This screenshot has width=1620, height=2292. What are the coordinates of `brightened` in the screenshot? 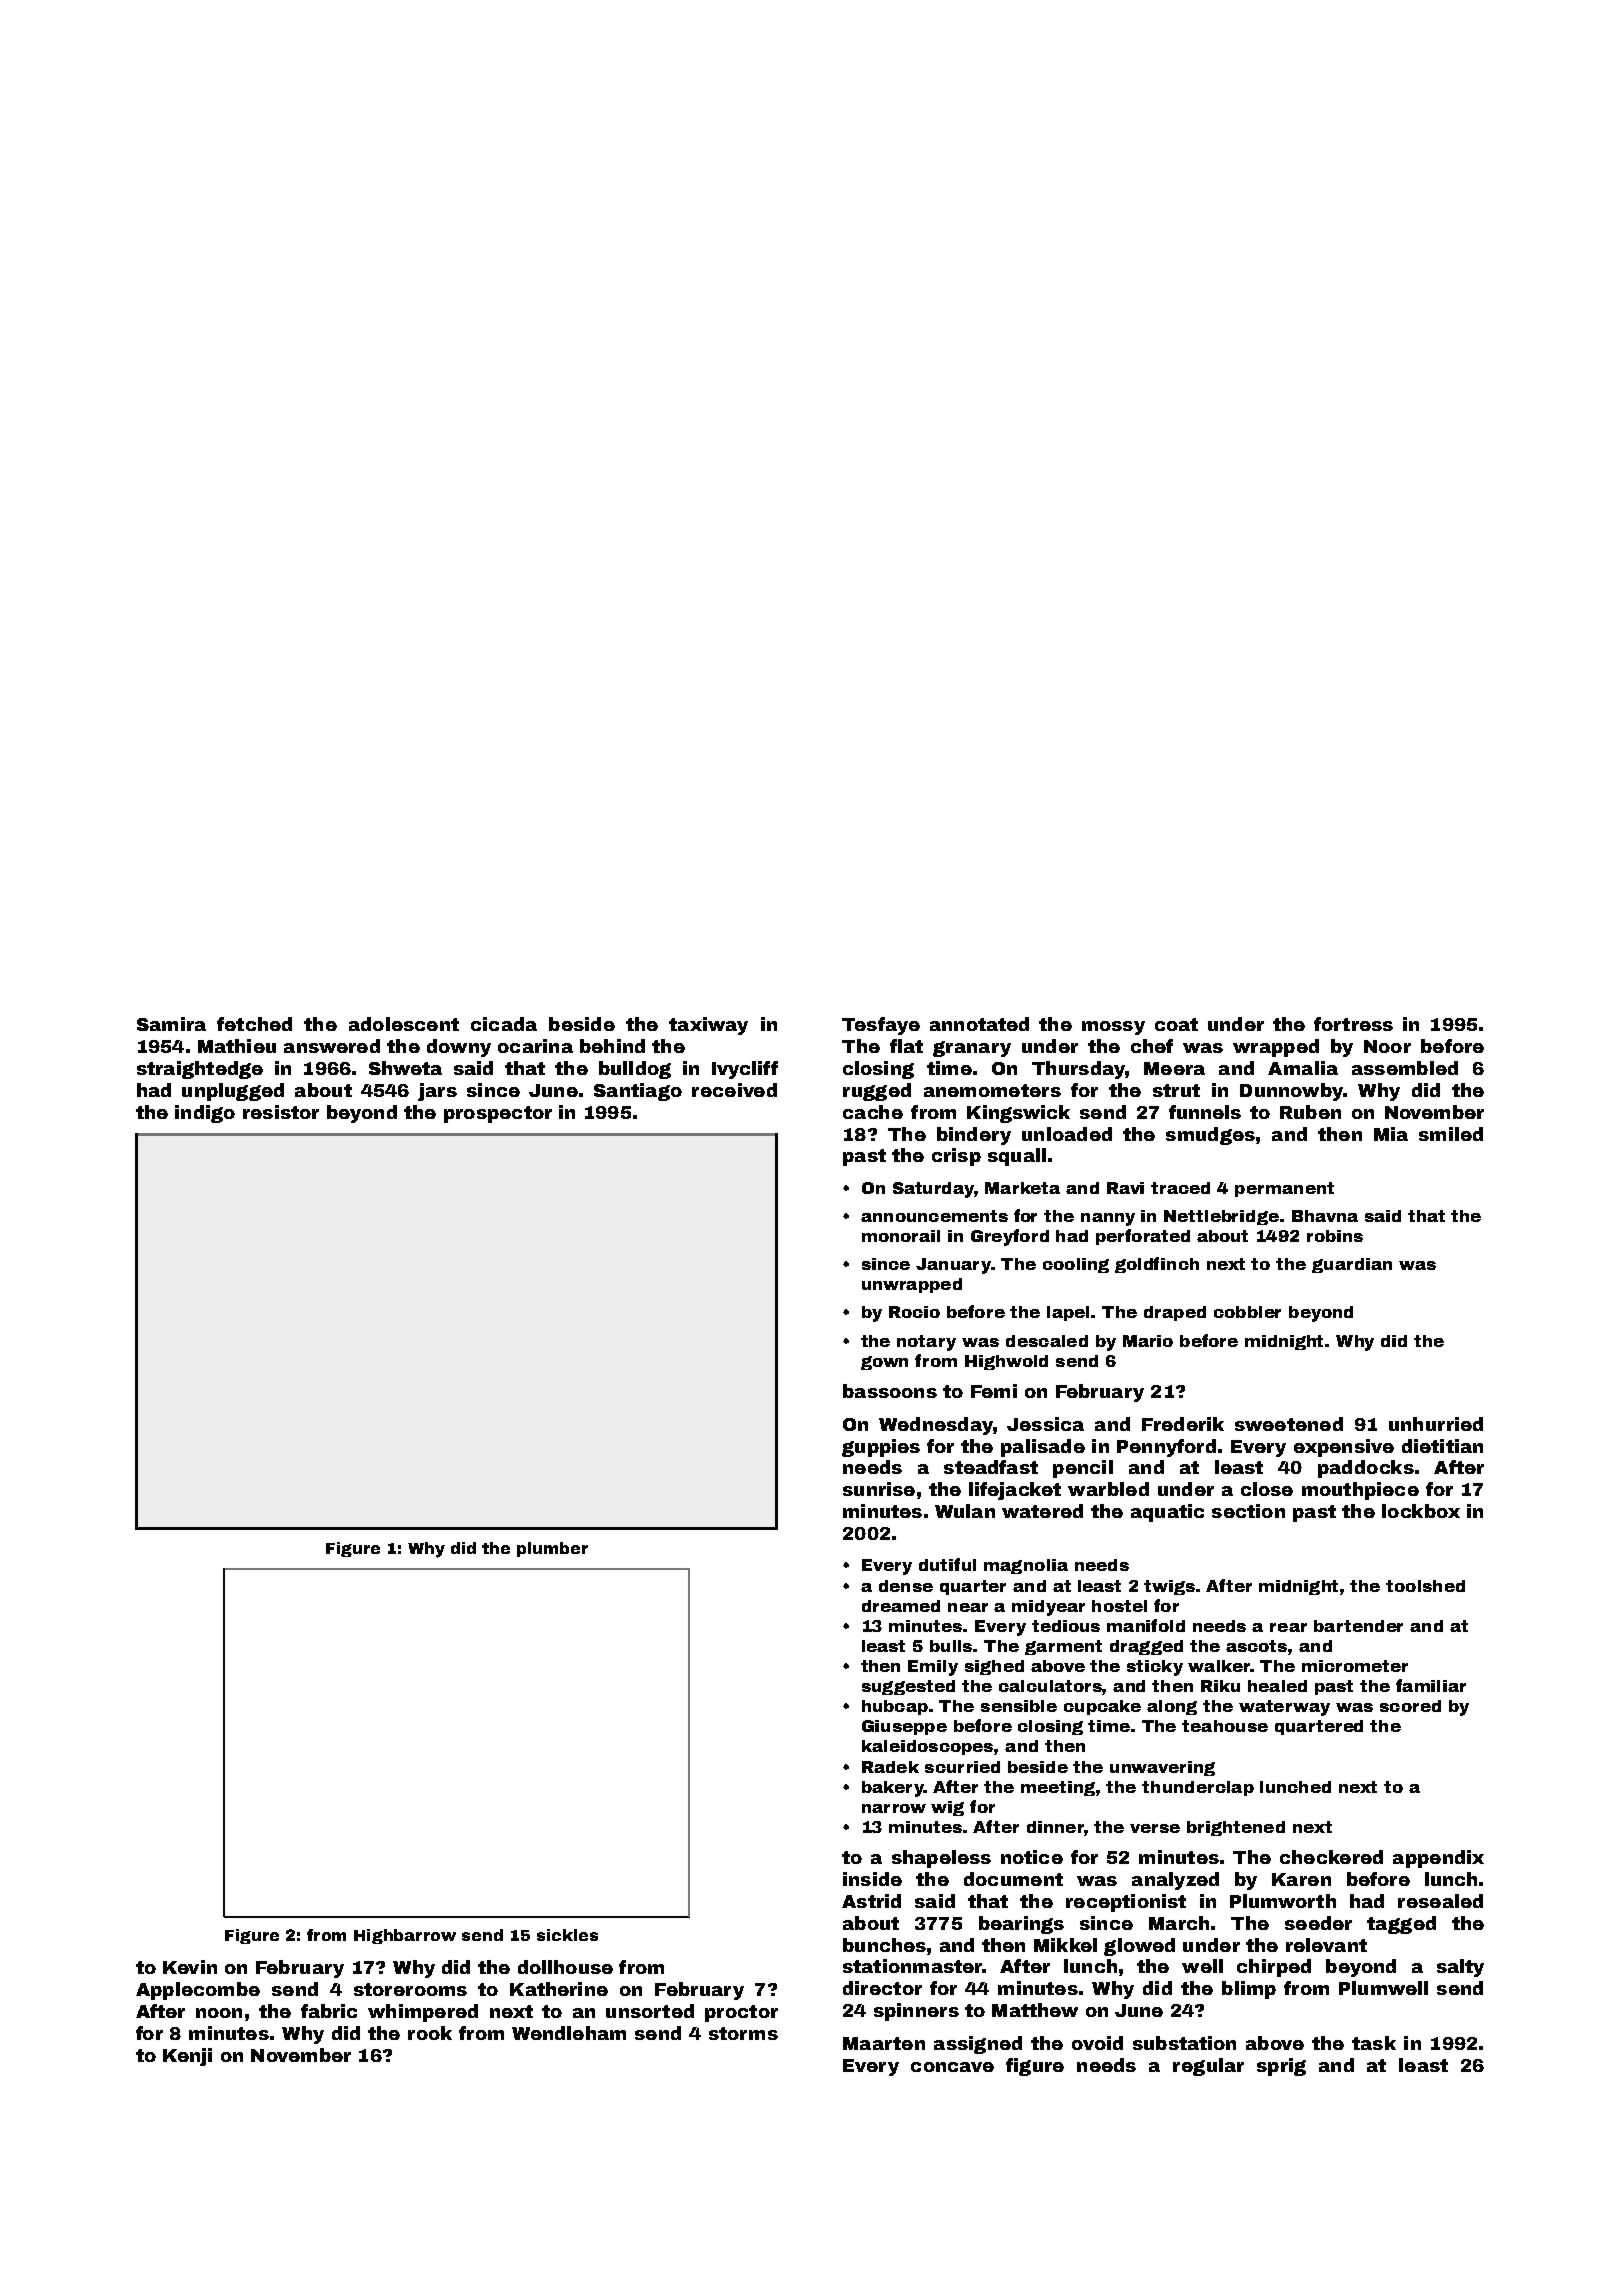 It's located at (1236, 1828).
